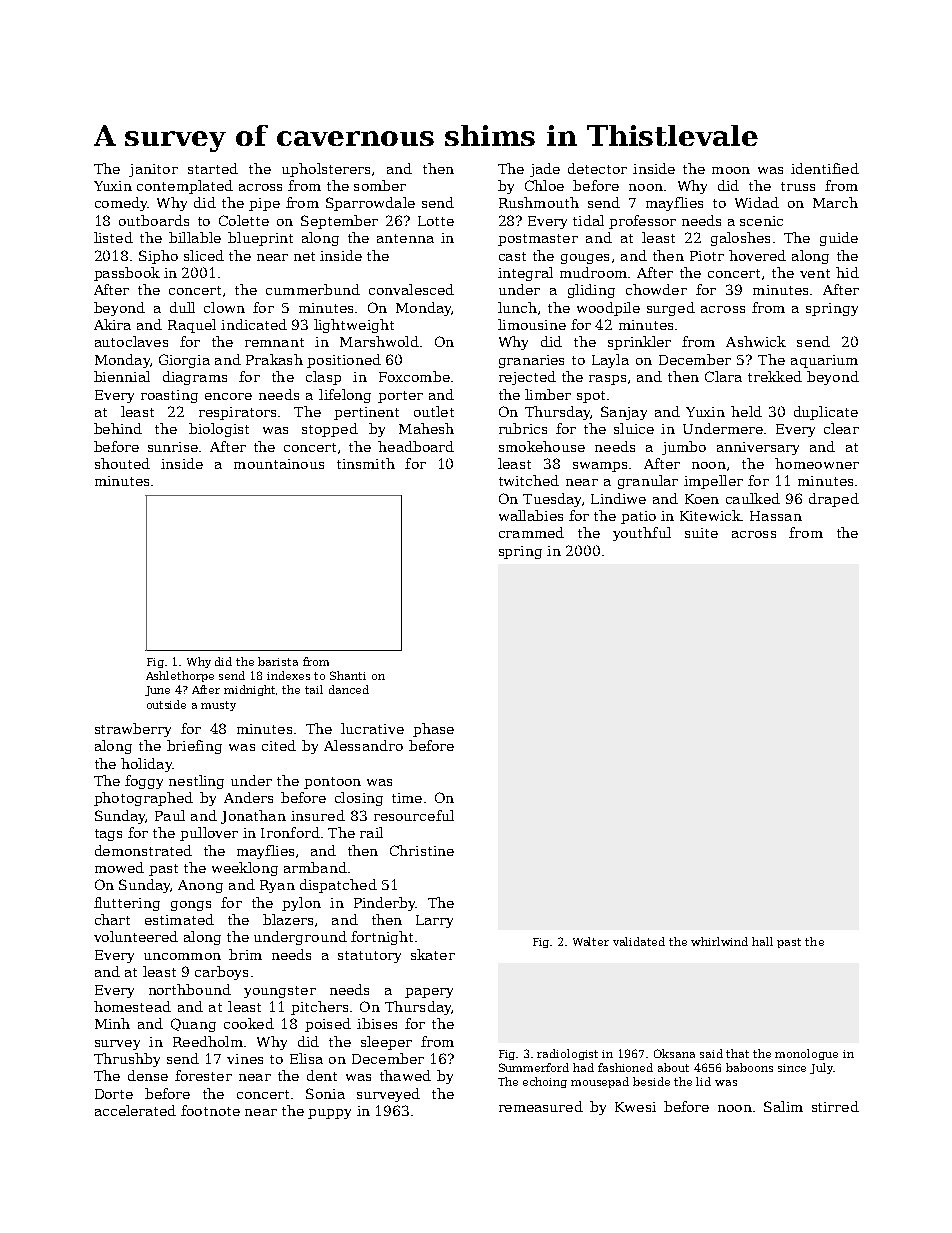  I want to click on porter, so click(400, 397).
